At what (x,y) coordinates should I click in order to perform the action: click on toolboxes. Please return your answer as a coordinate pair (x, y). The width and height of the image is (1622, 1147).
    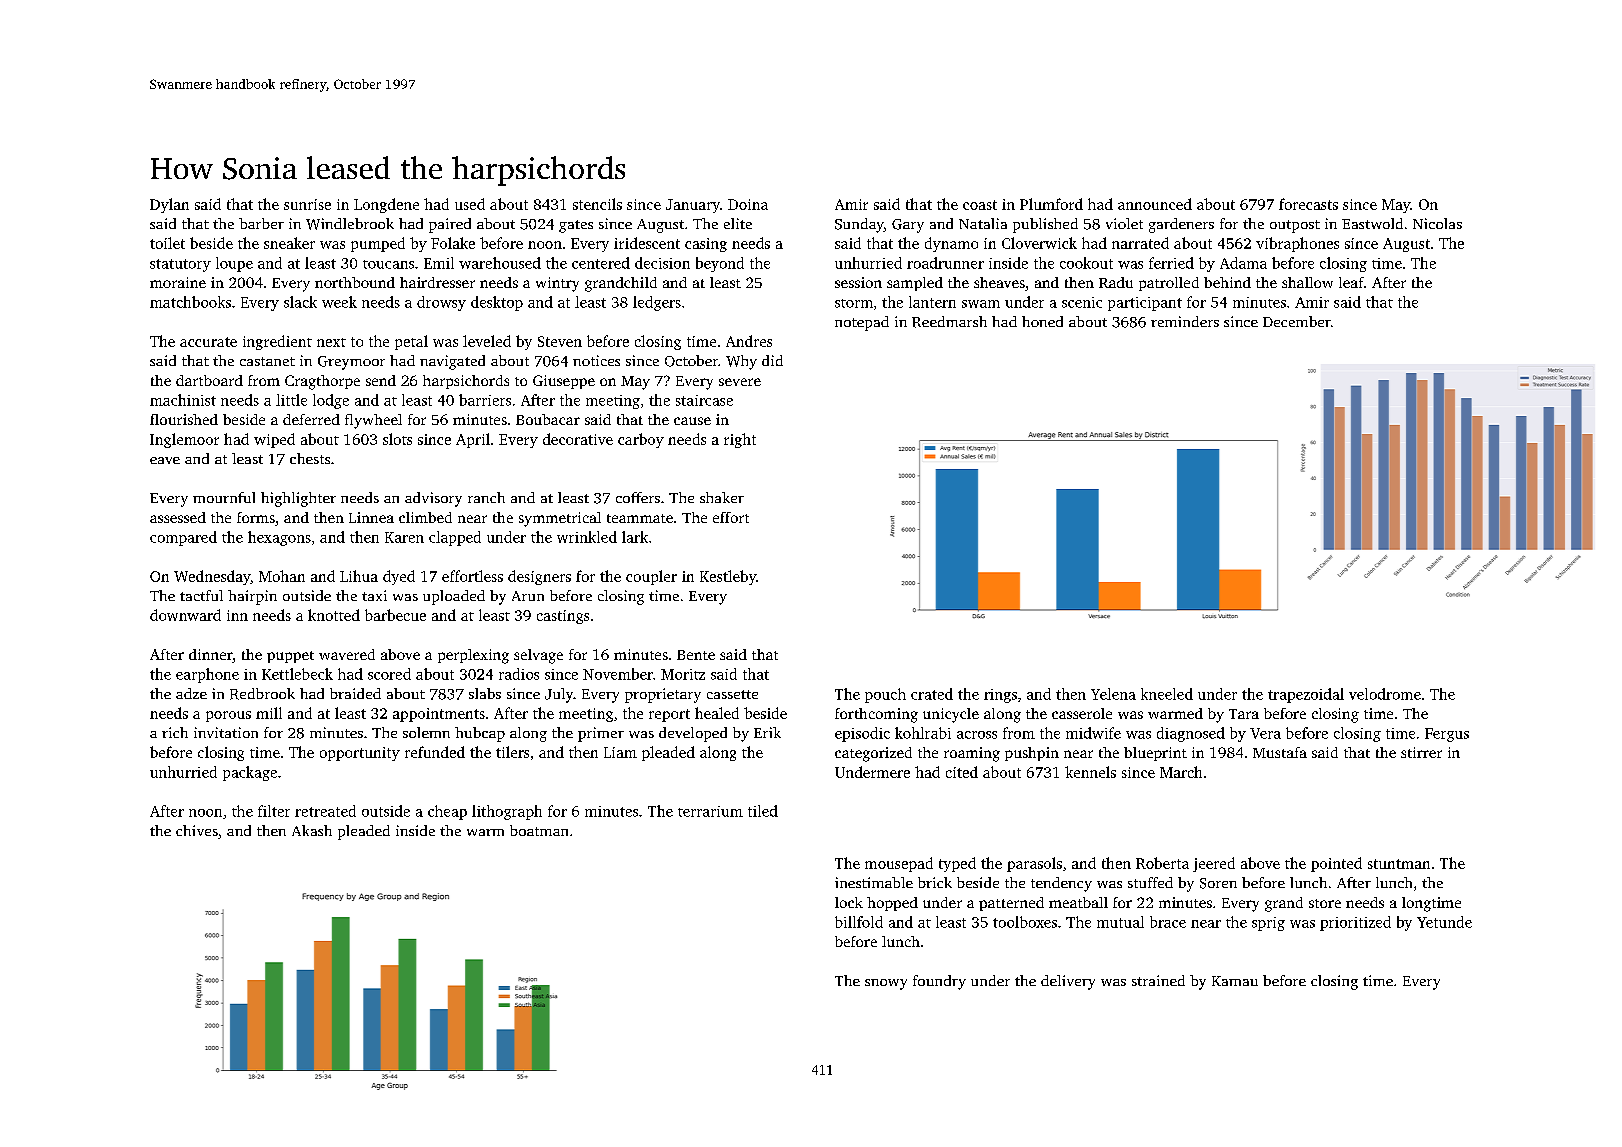
    Looking at the image, I should click on (1025, 922).
